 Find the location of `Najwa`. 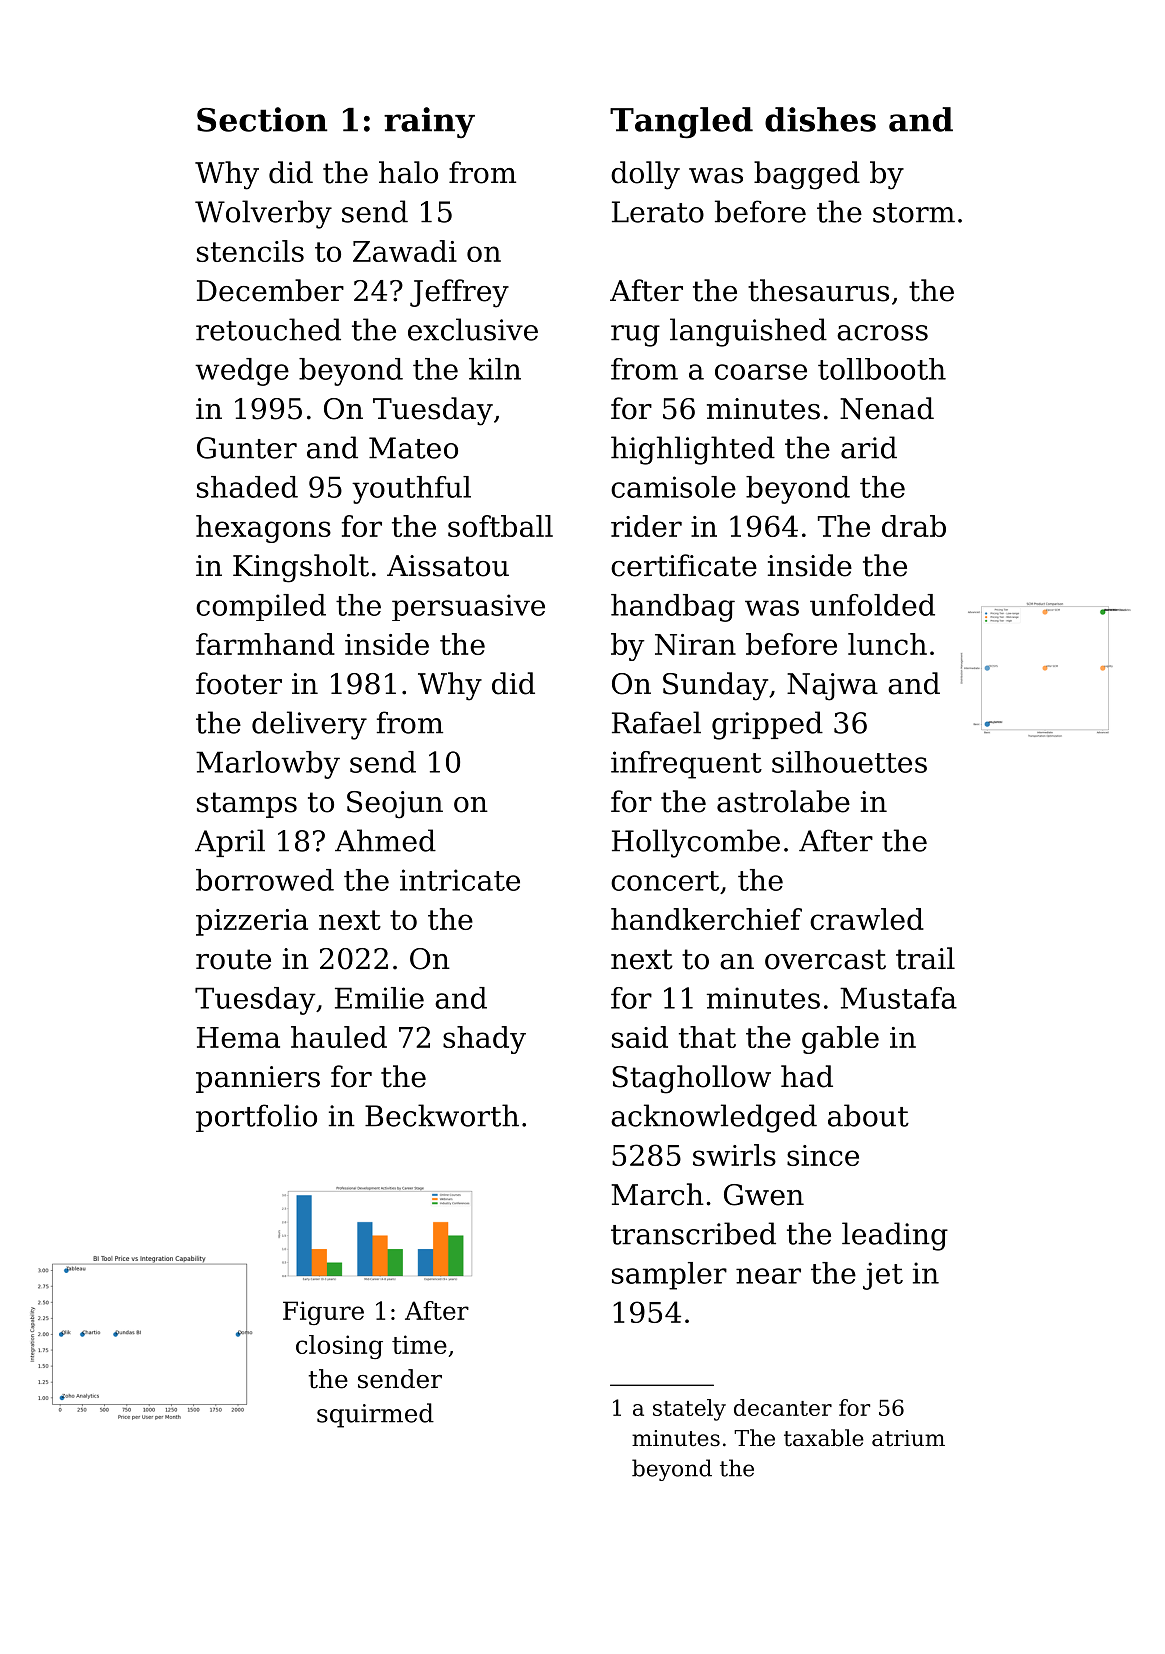

Najwa is located at coordinates (832, 687).
